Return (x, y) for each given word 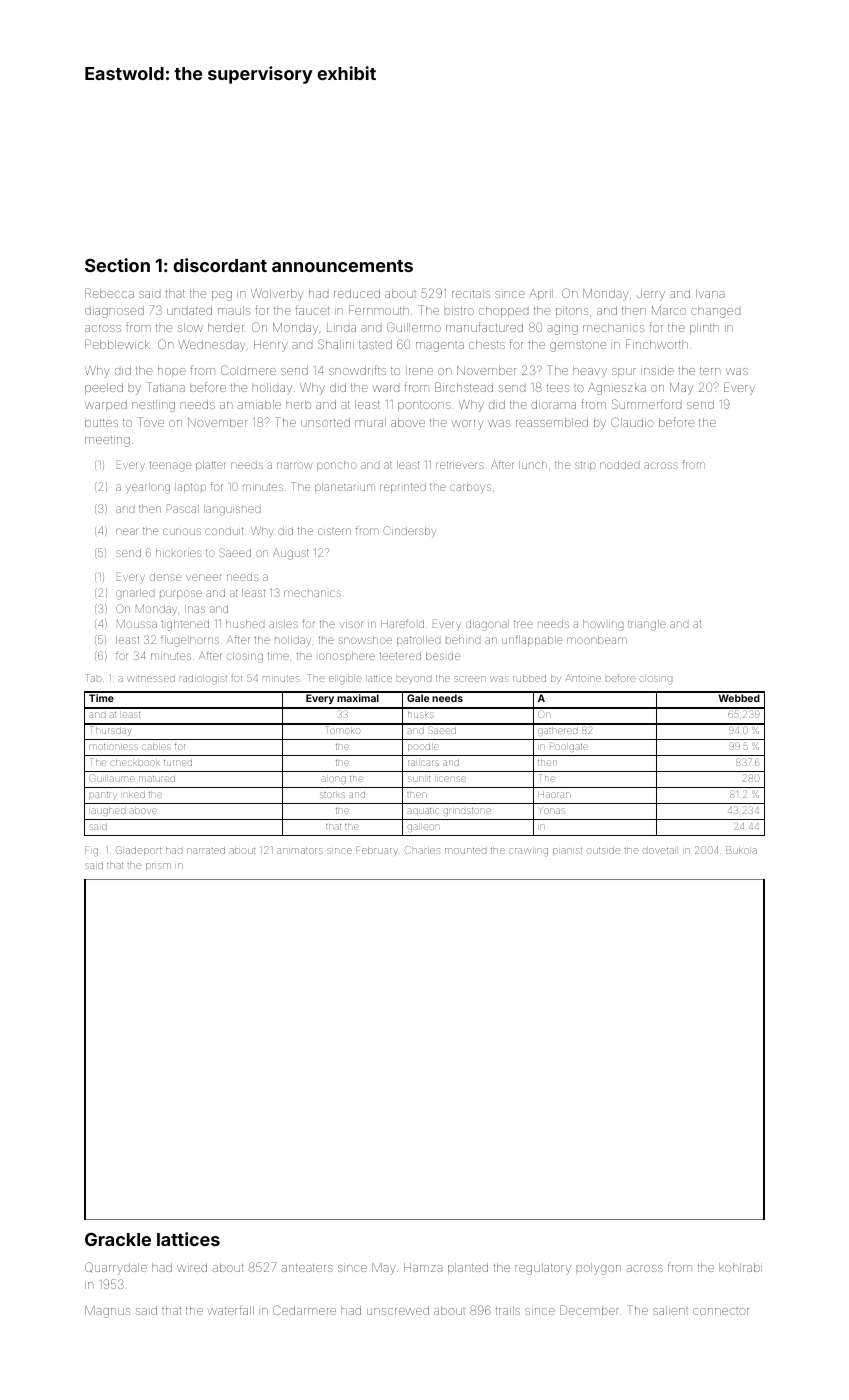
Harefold (402, 623)
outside (603, 850)
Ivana (710, 293)
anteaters (307, 1268)
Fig (91, 851)
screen (470, 679)
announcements (342, 266)
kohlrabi (740, 1267)
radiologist (203, 679)
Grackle (118, 1239)
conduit (224, 531)
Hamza (423, 1267)
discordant (220, 265)
